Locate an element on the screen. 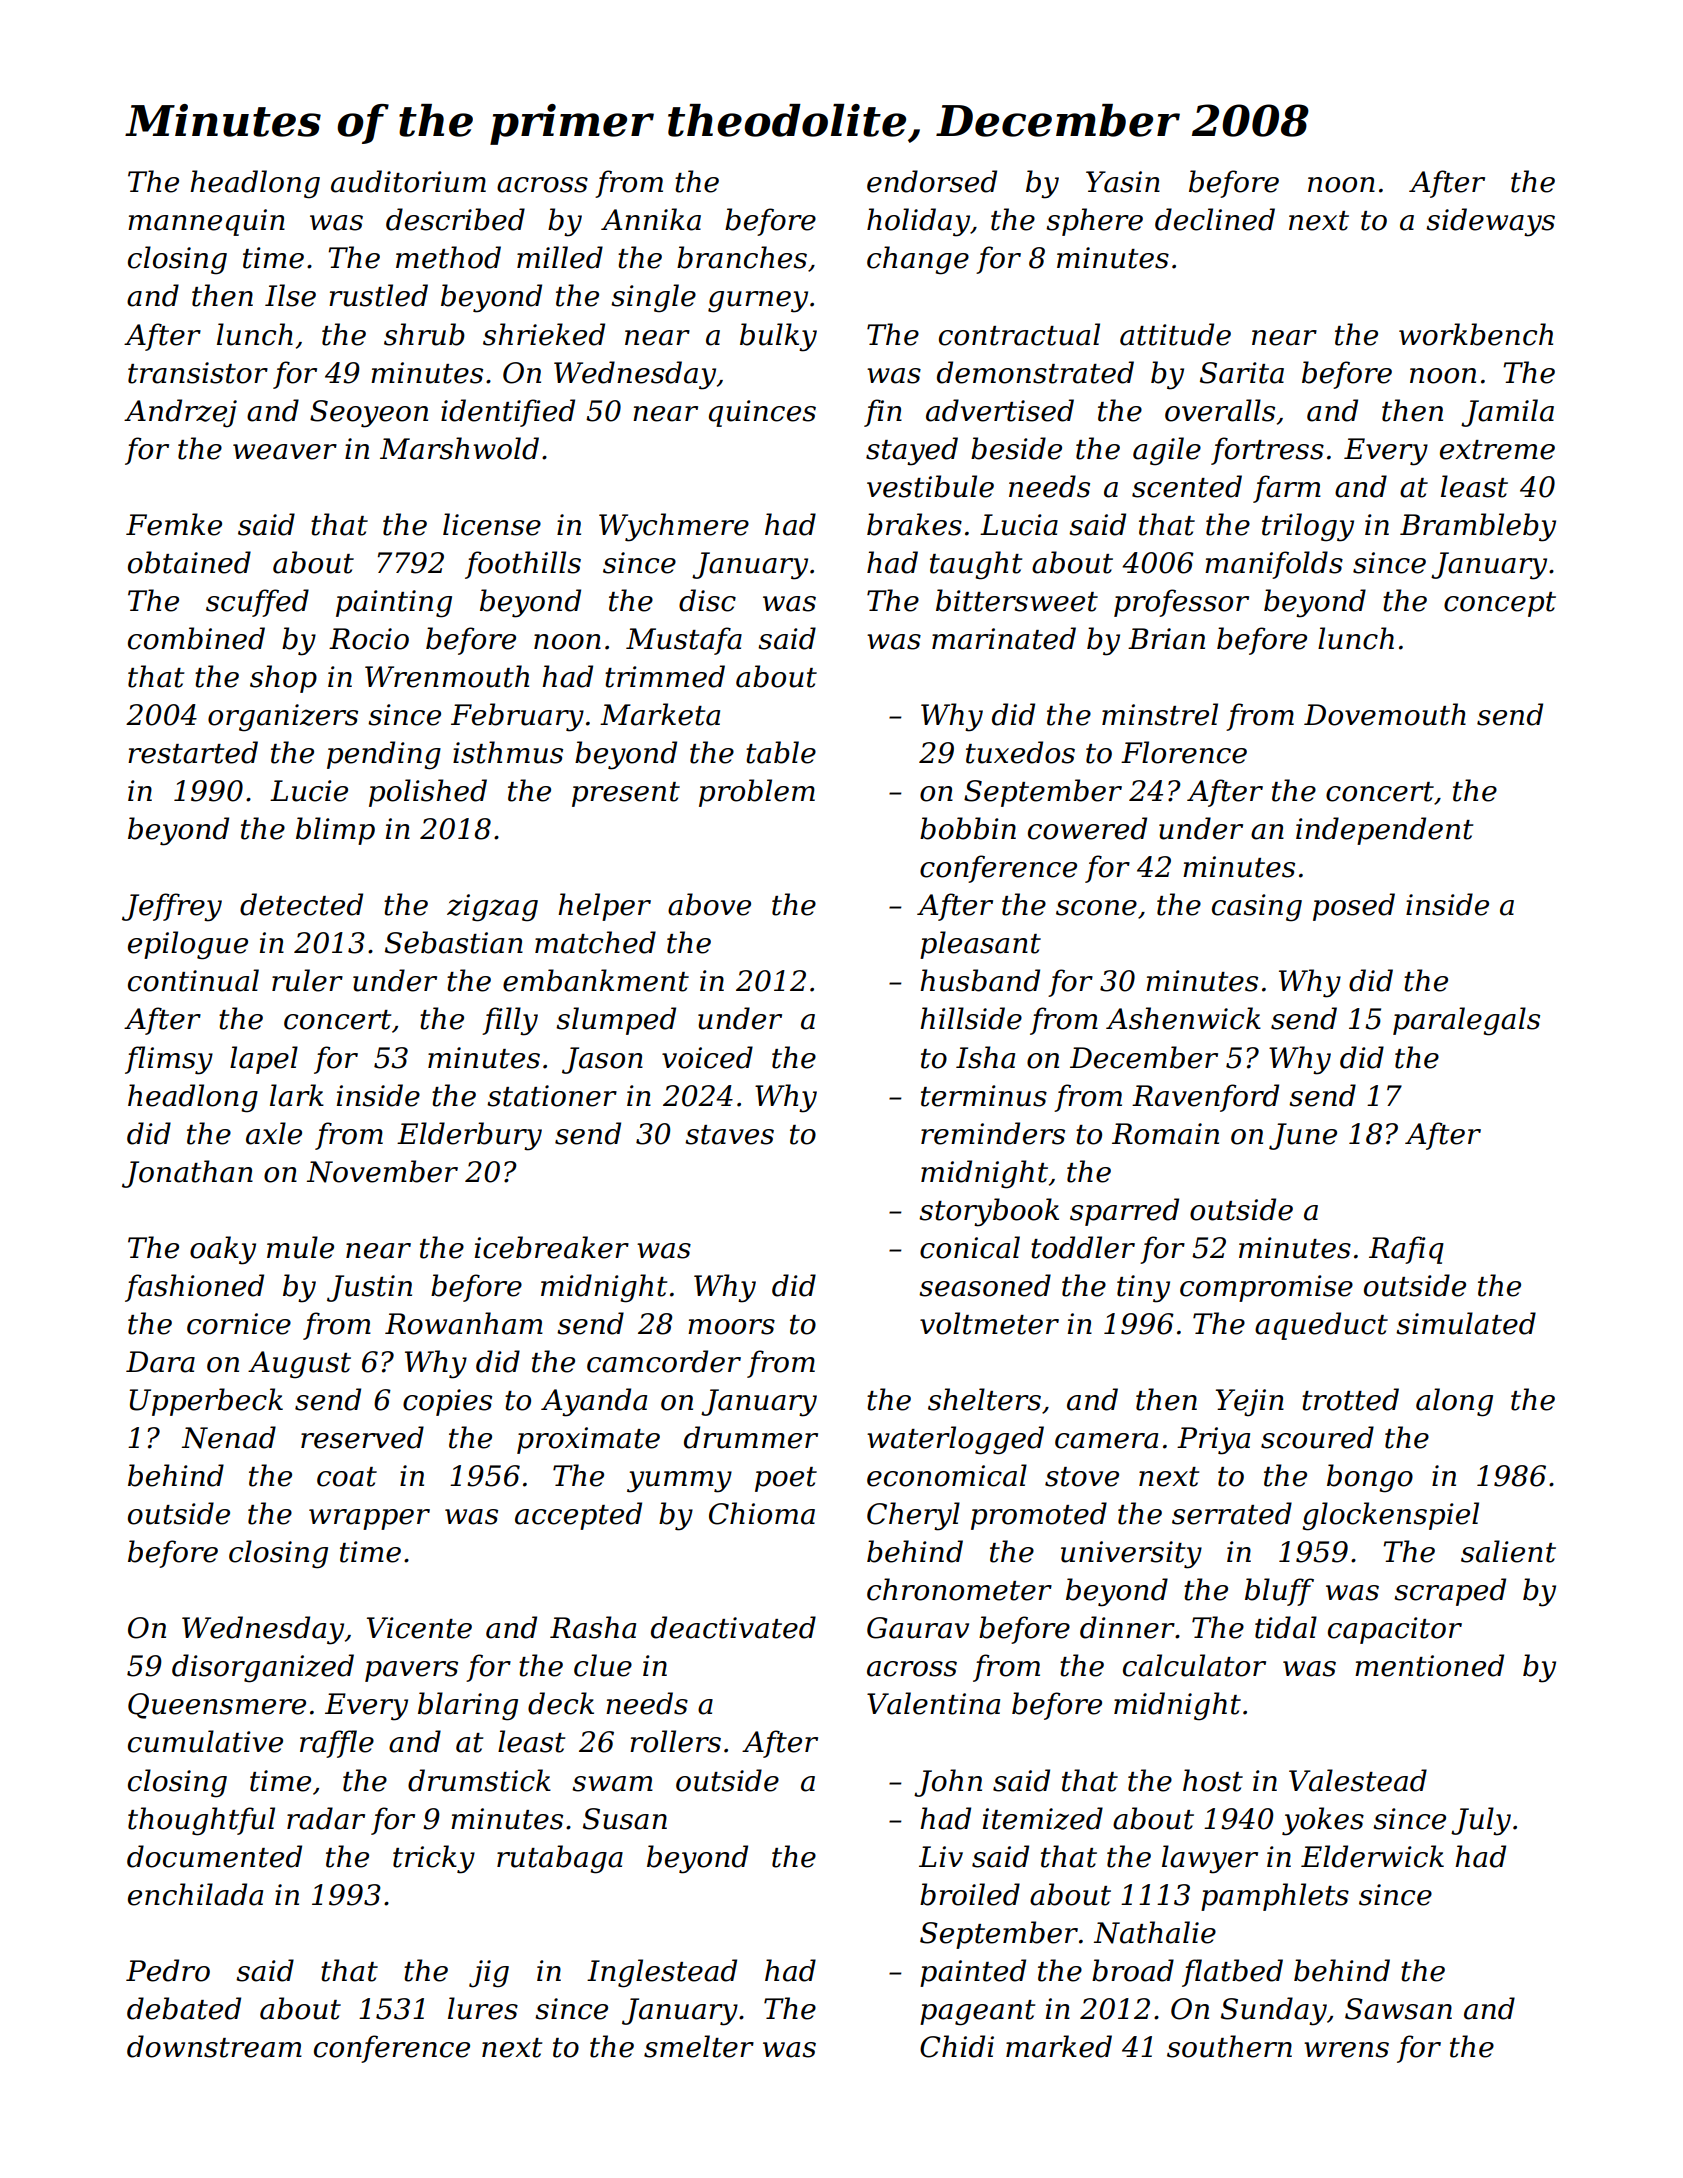 This screenshot has height=2178, width=1683. conical is located at coordinates (970, 1247).
